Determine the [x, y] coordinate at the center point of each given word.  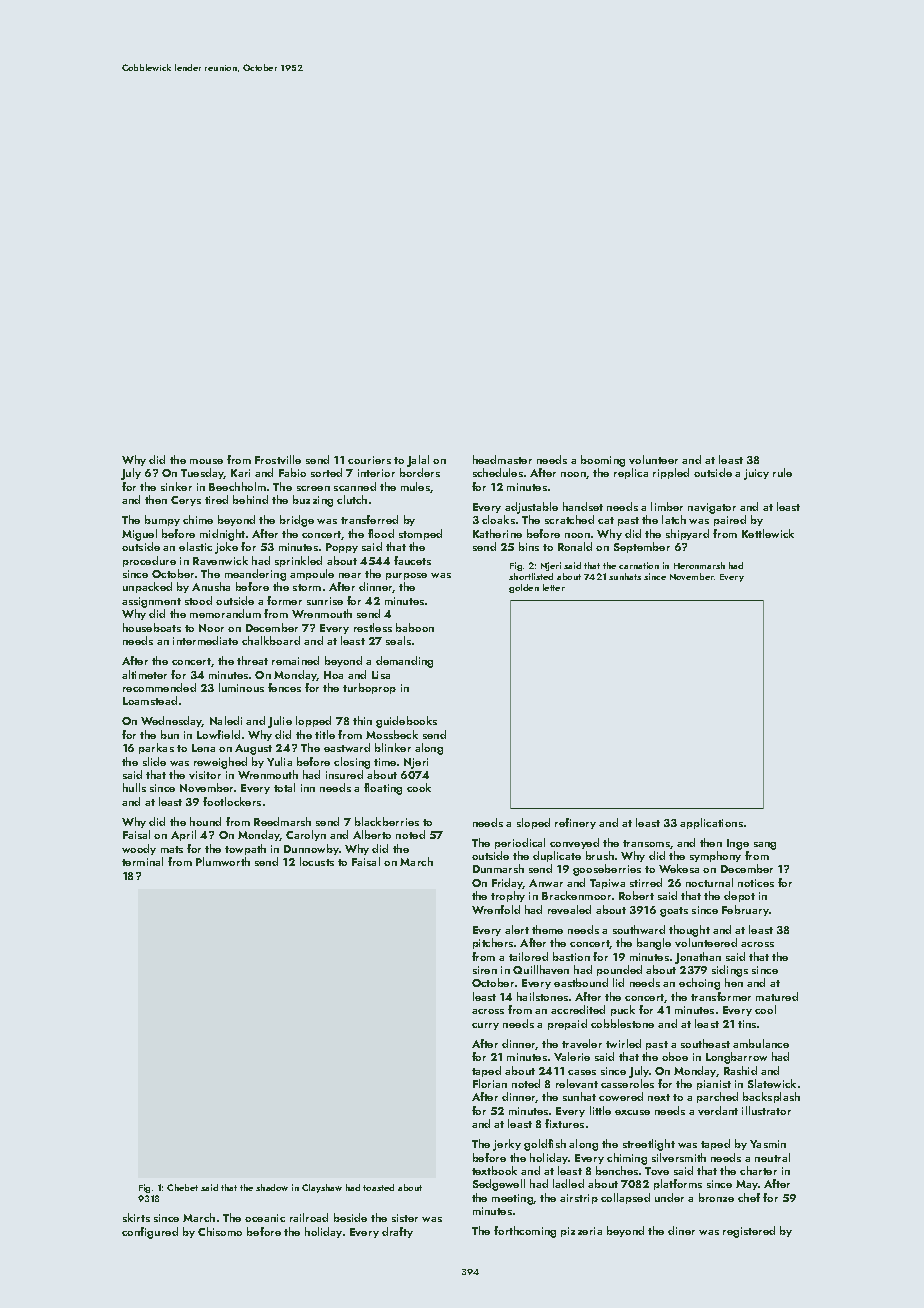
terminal [142, 861]
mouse [206, 461]
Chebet [182, 1187]
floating [383, 789]
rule [782, 472]
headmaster [502, 459]
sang [765, 846]
